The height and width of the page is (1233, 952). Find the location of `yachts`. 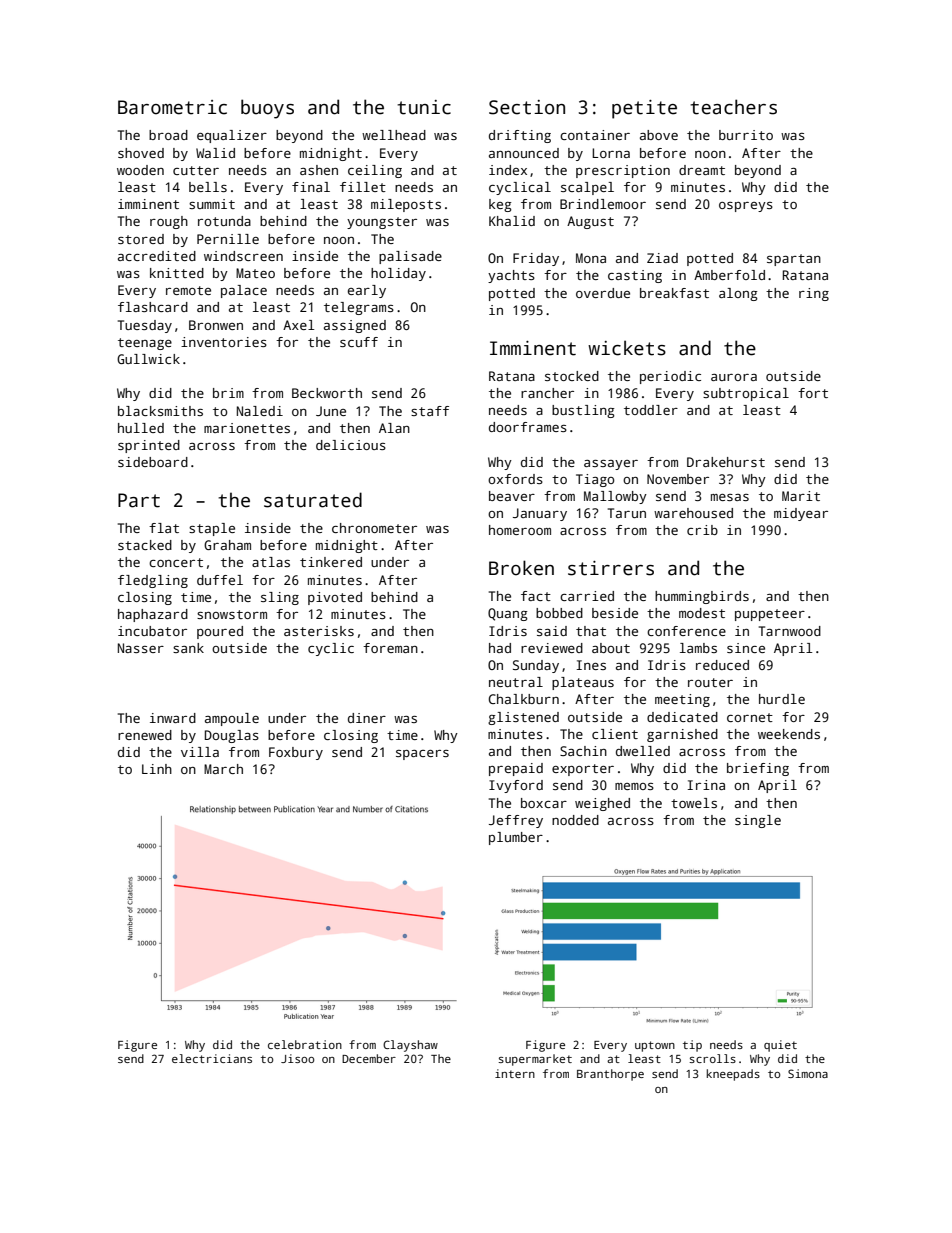

yachts is located at coordinates (511, 276).
